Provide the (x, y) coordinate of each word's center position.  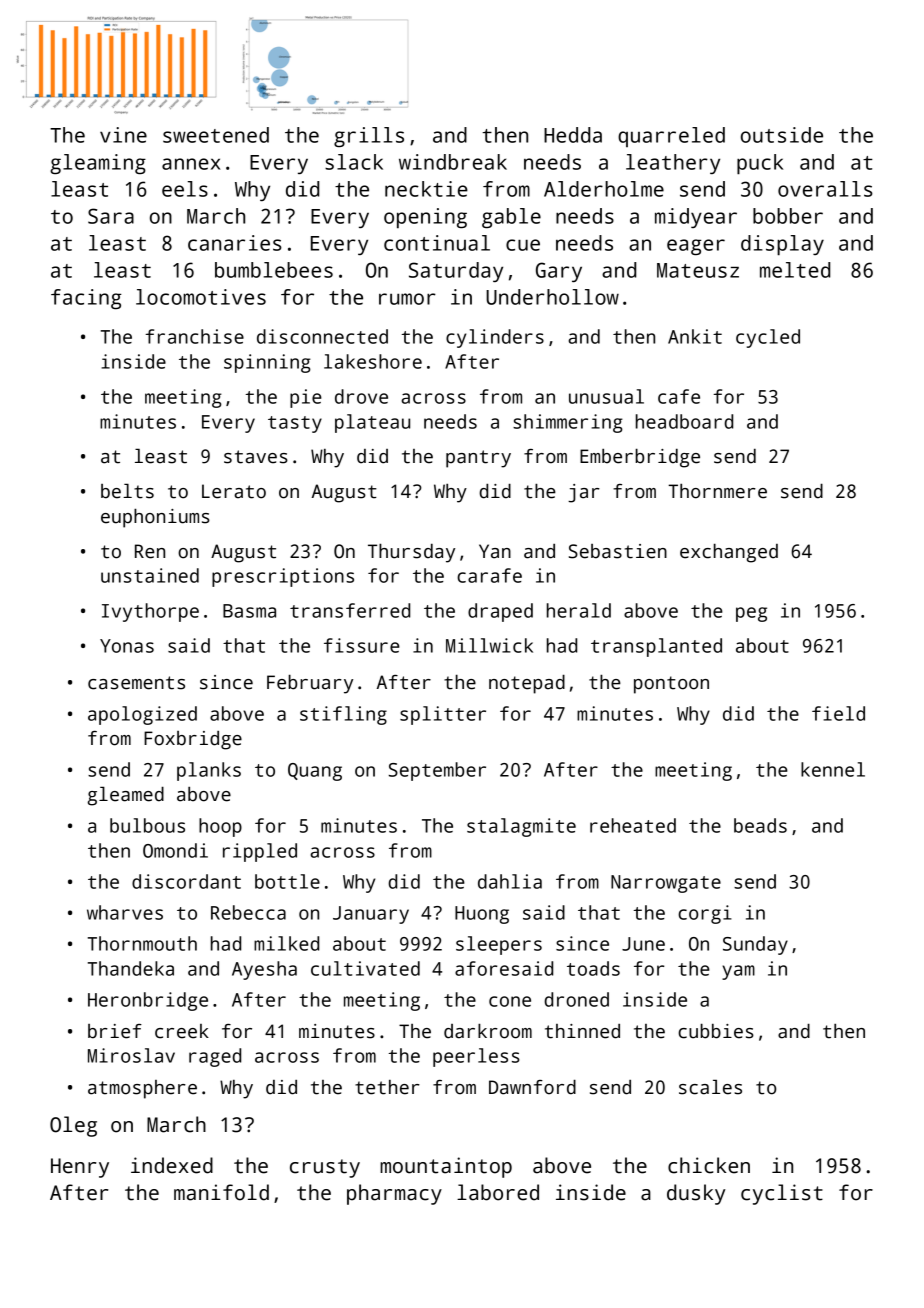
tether (387, 1087)
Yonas (127, 646)
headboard (684, 421)
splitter (443, 715)
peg (751, 614)
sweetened (216, 135)
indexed (172, 1165)
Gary (559, 272)
